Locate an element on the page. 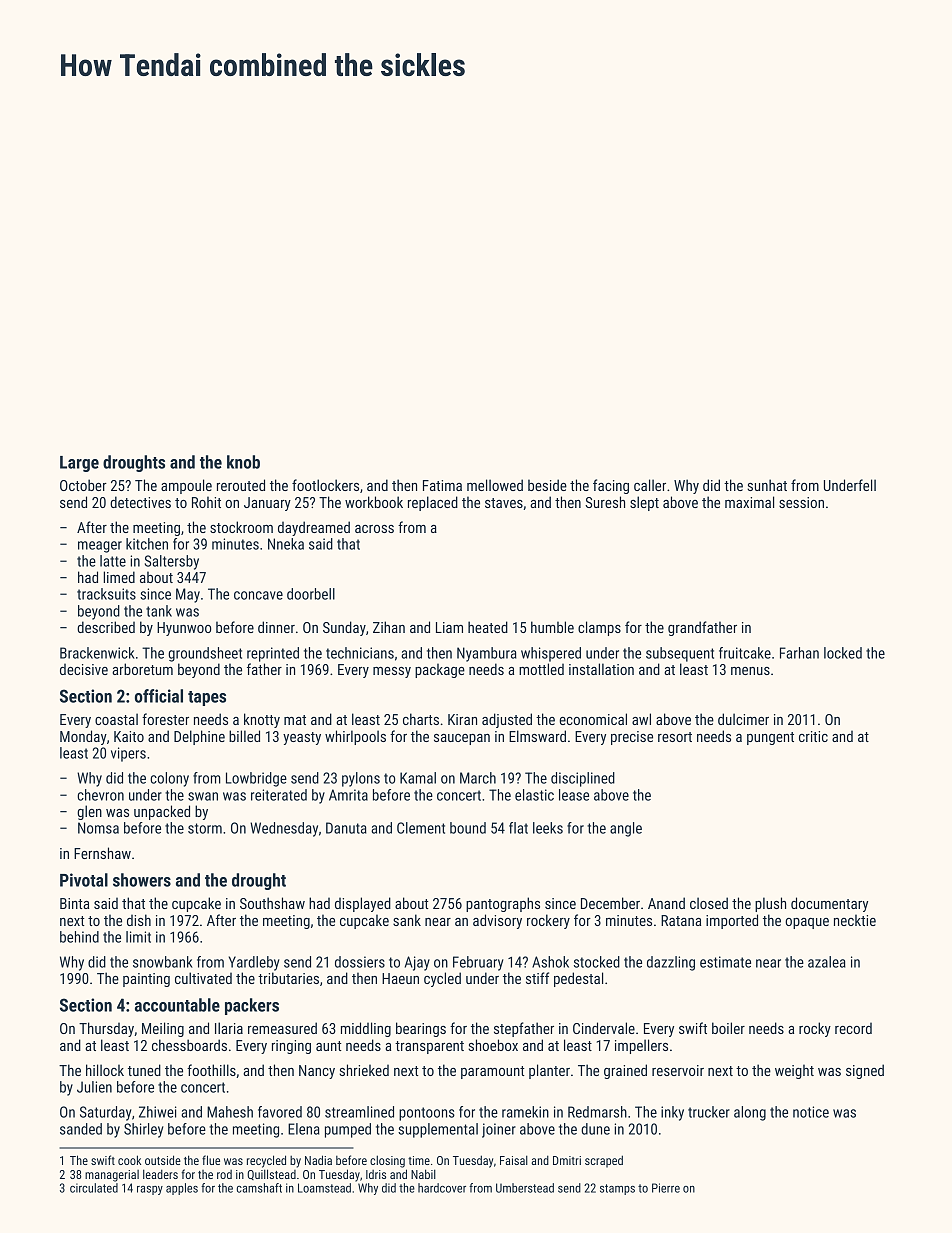  notice is located at coordinates (811, 1112).
